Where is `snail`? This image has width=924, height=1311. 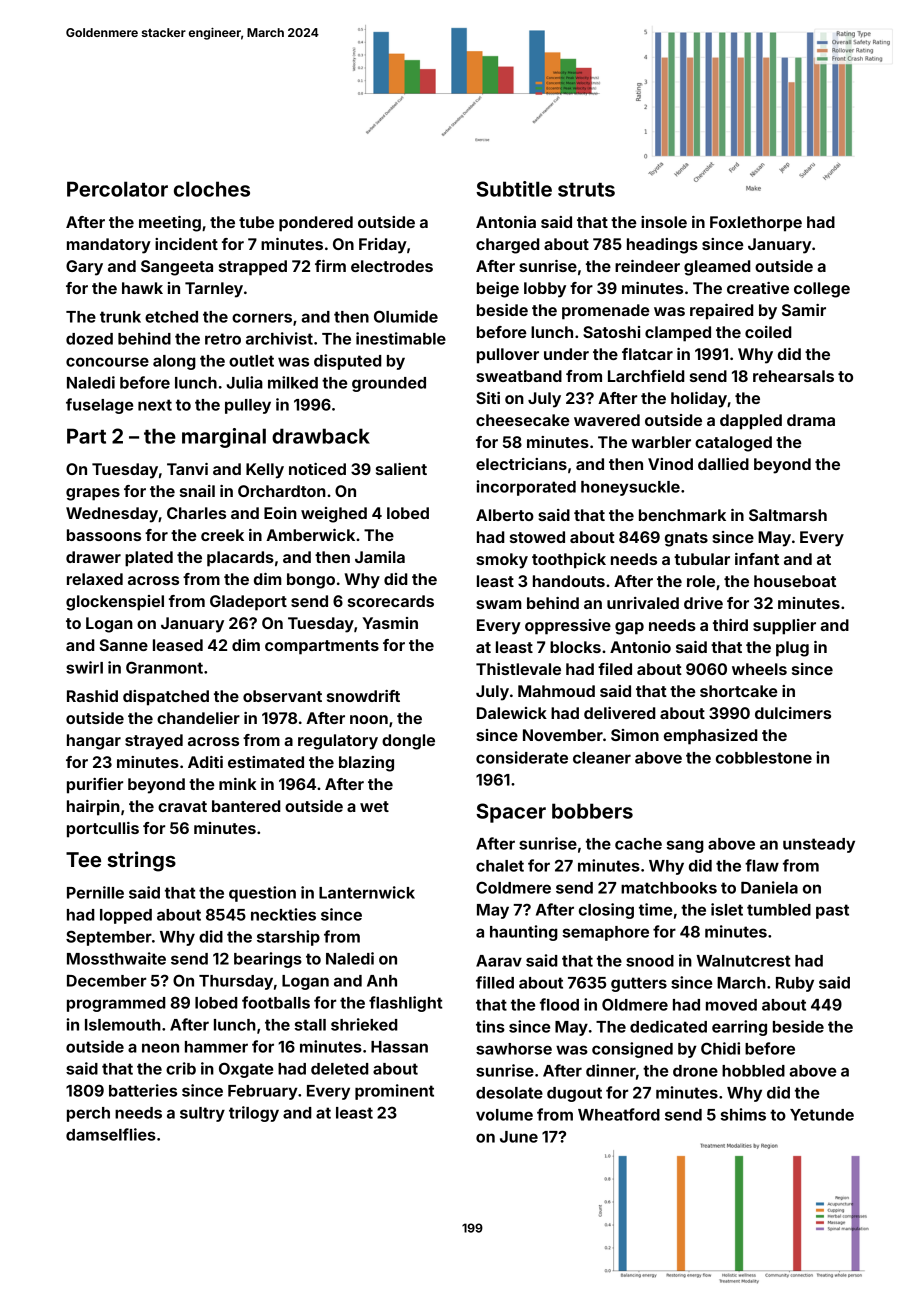 snail is located at coordinates (197, 491).
